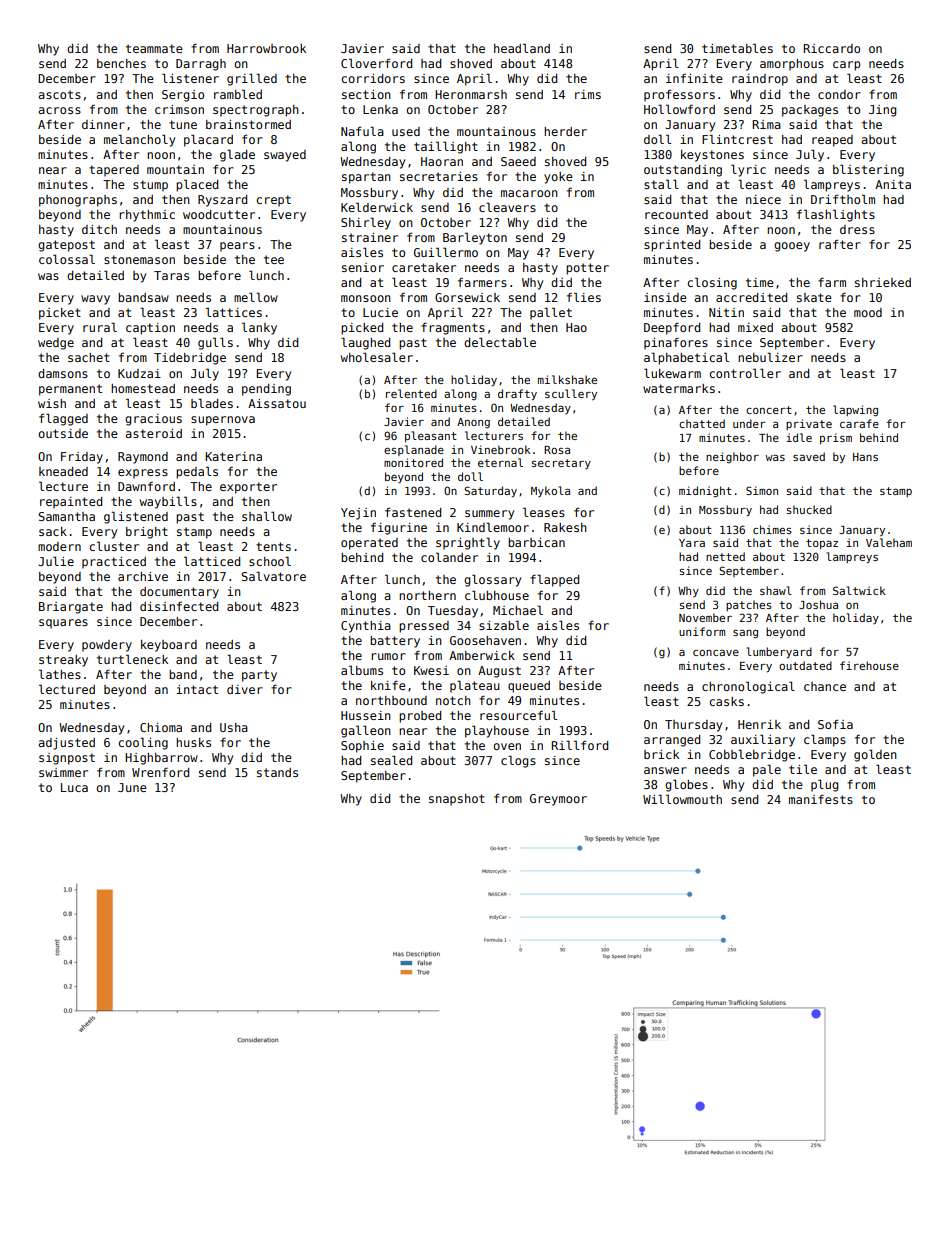  What do you see at coordinates (277, 772) in the screenshot?
I see `stands` at bounding box center [277, 772].
